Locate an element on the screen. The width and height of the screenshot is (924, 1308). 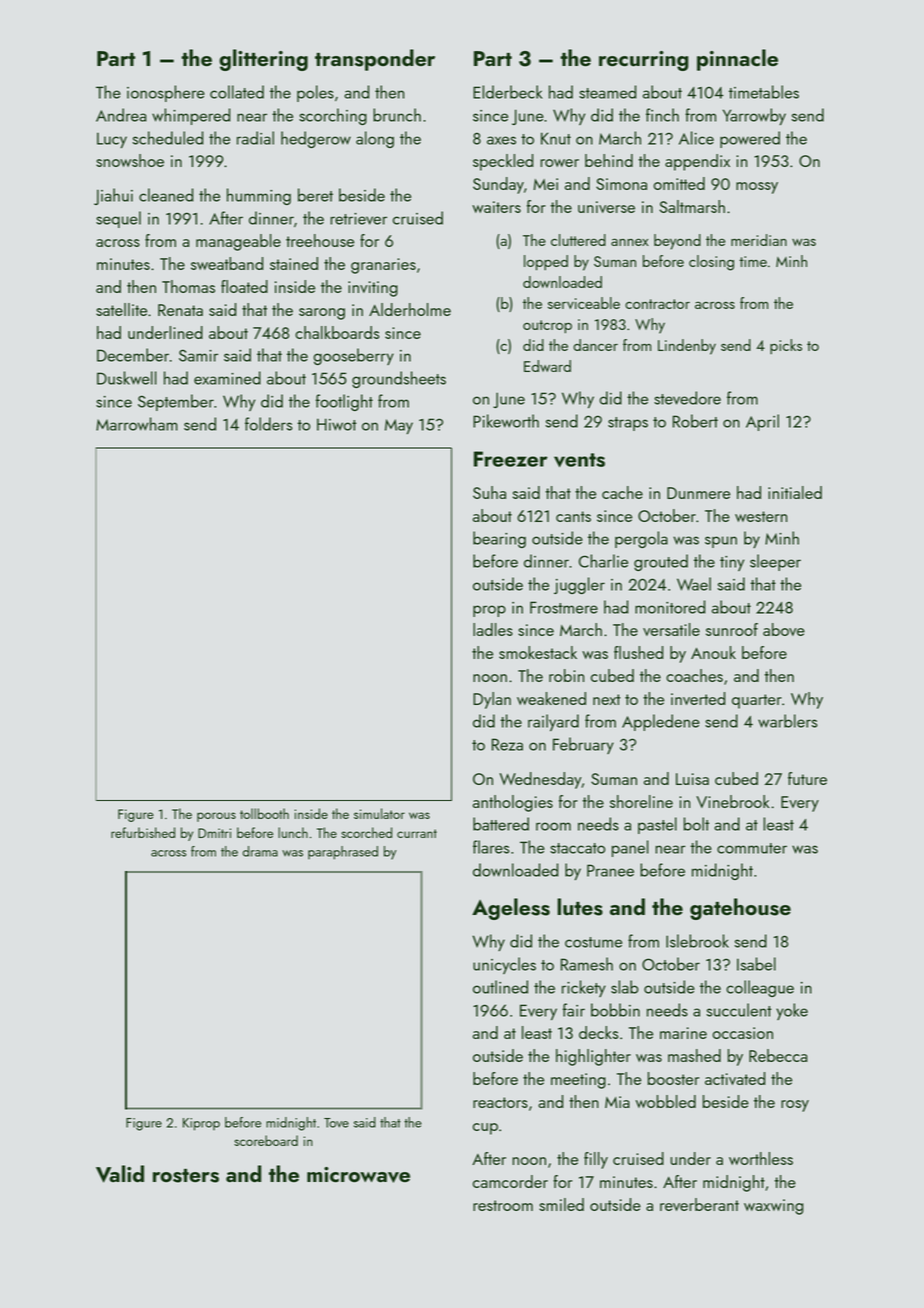
above is located at coordinates (784, 629).
